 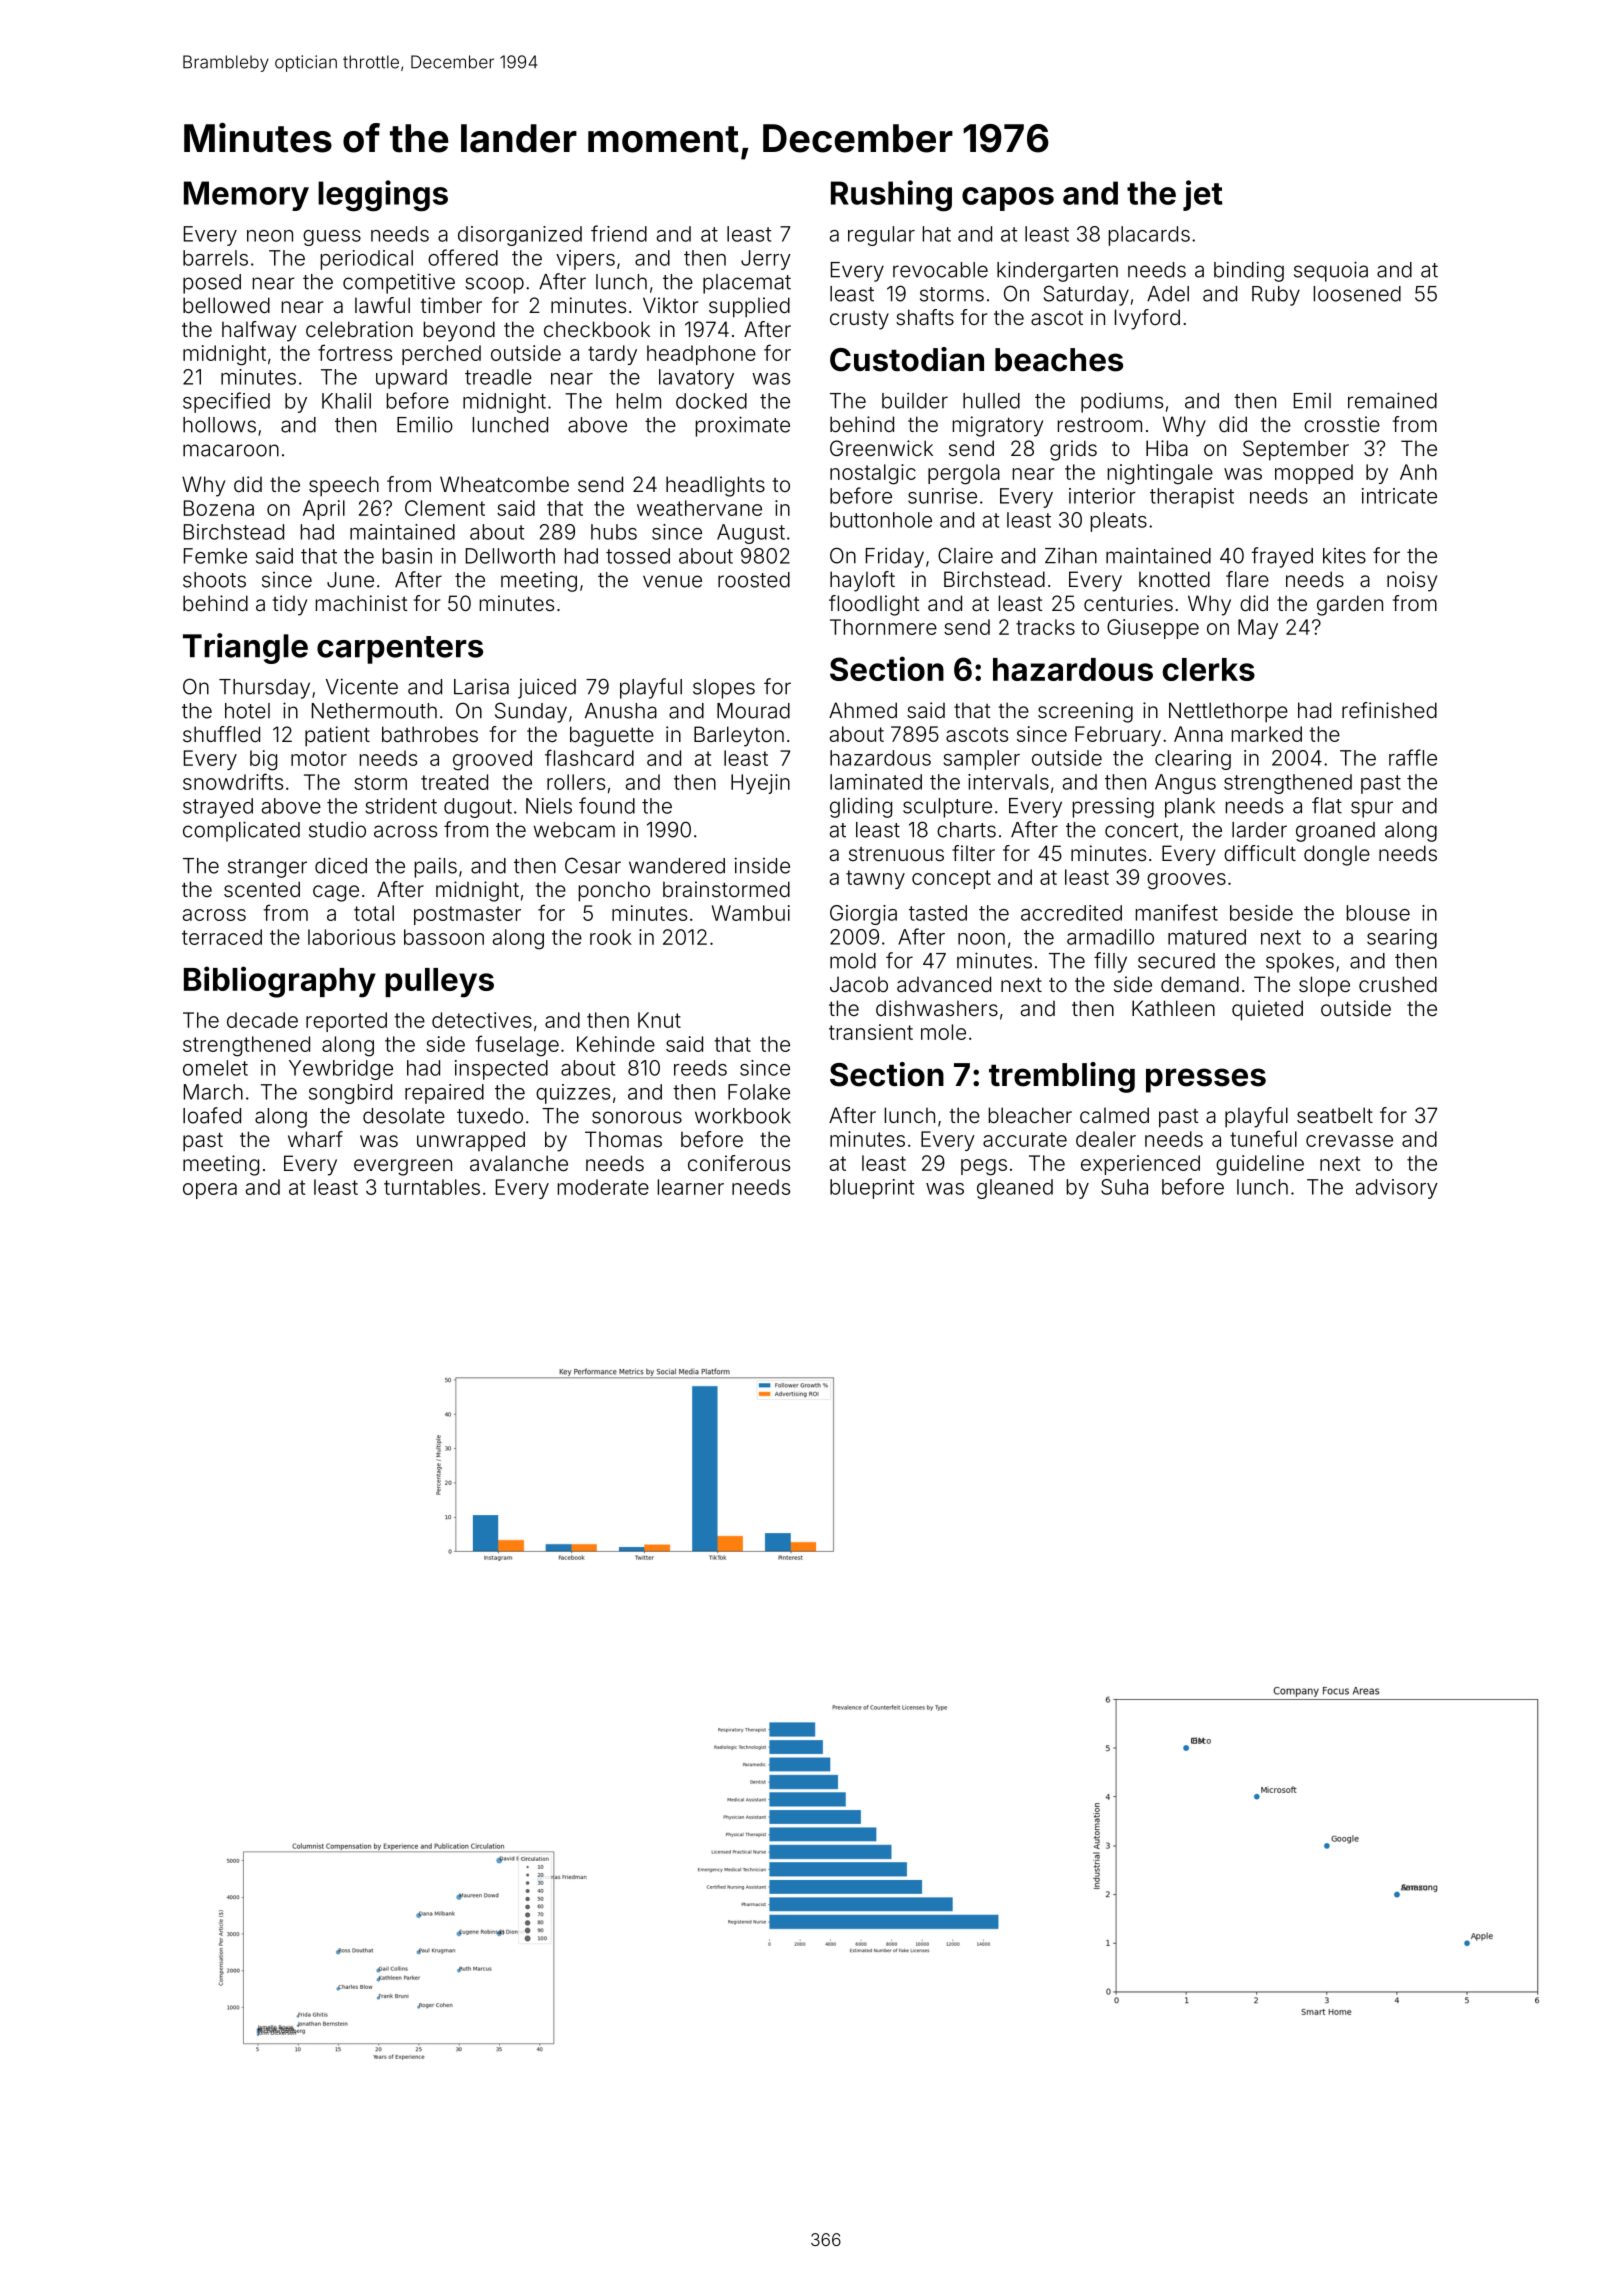 I want to click on Memory, so click(x=246, y=196).
